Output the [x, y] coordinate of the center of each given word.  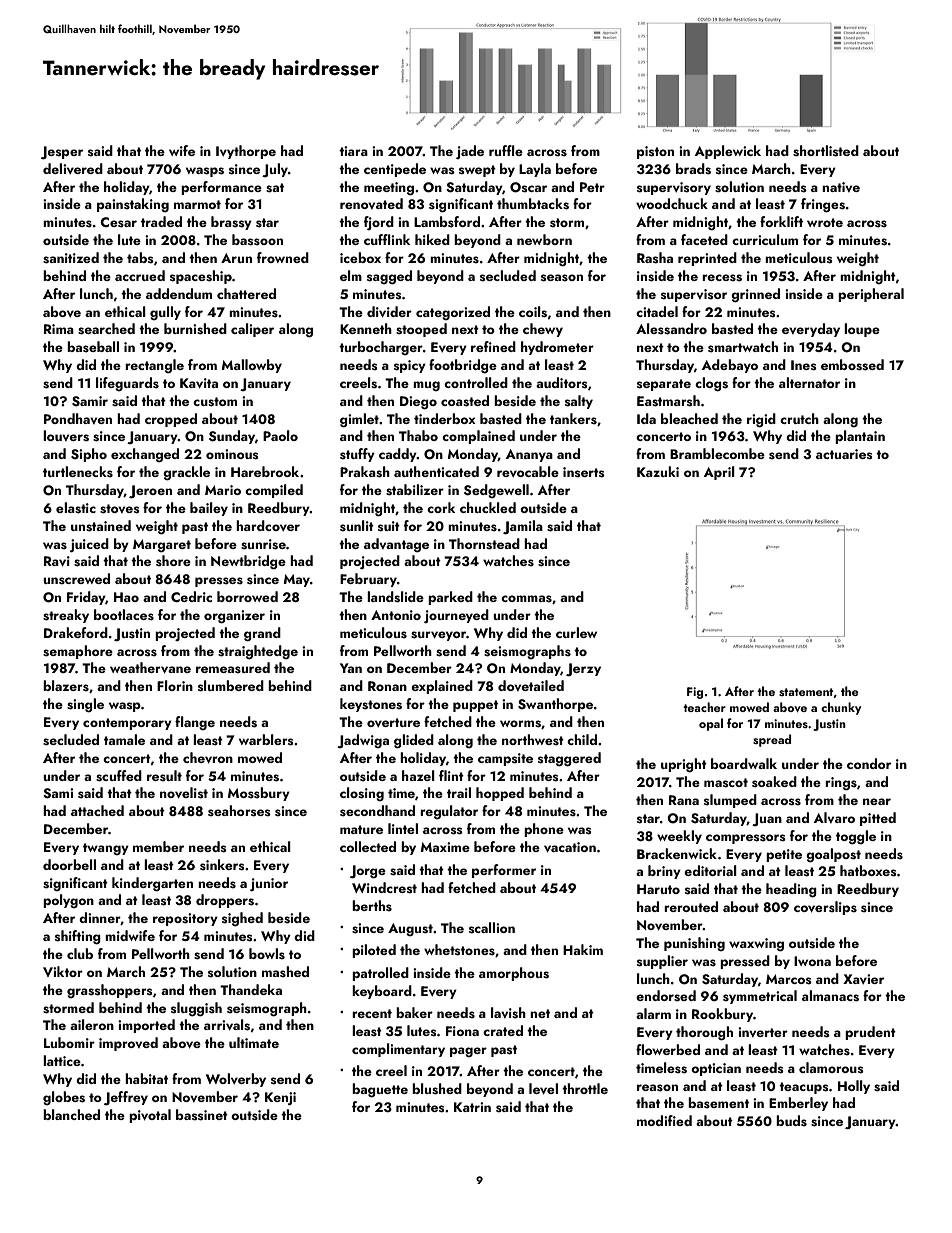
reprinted [707, 259]
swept [477, 171]
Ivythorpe [246, 152]
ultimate [254, 1042]
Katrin [472, 1107]
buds [791, 1121]
